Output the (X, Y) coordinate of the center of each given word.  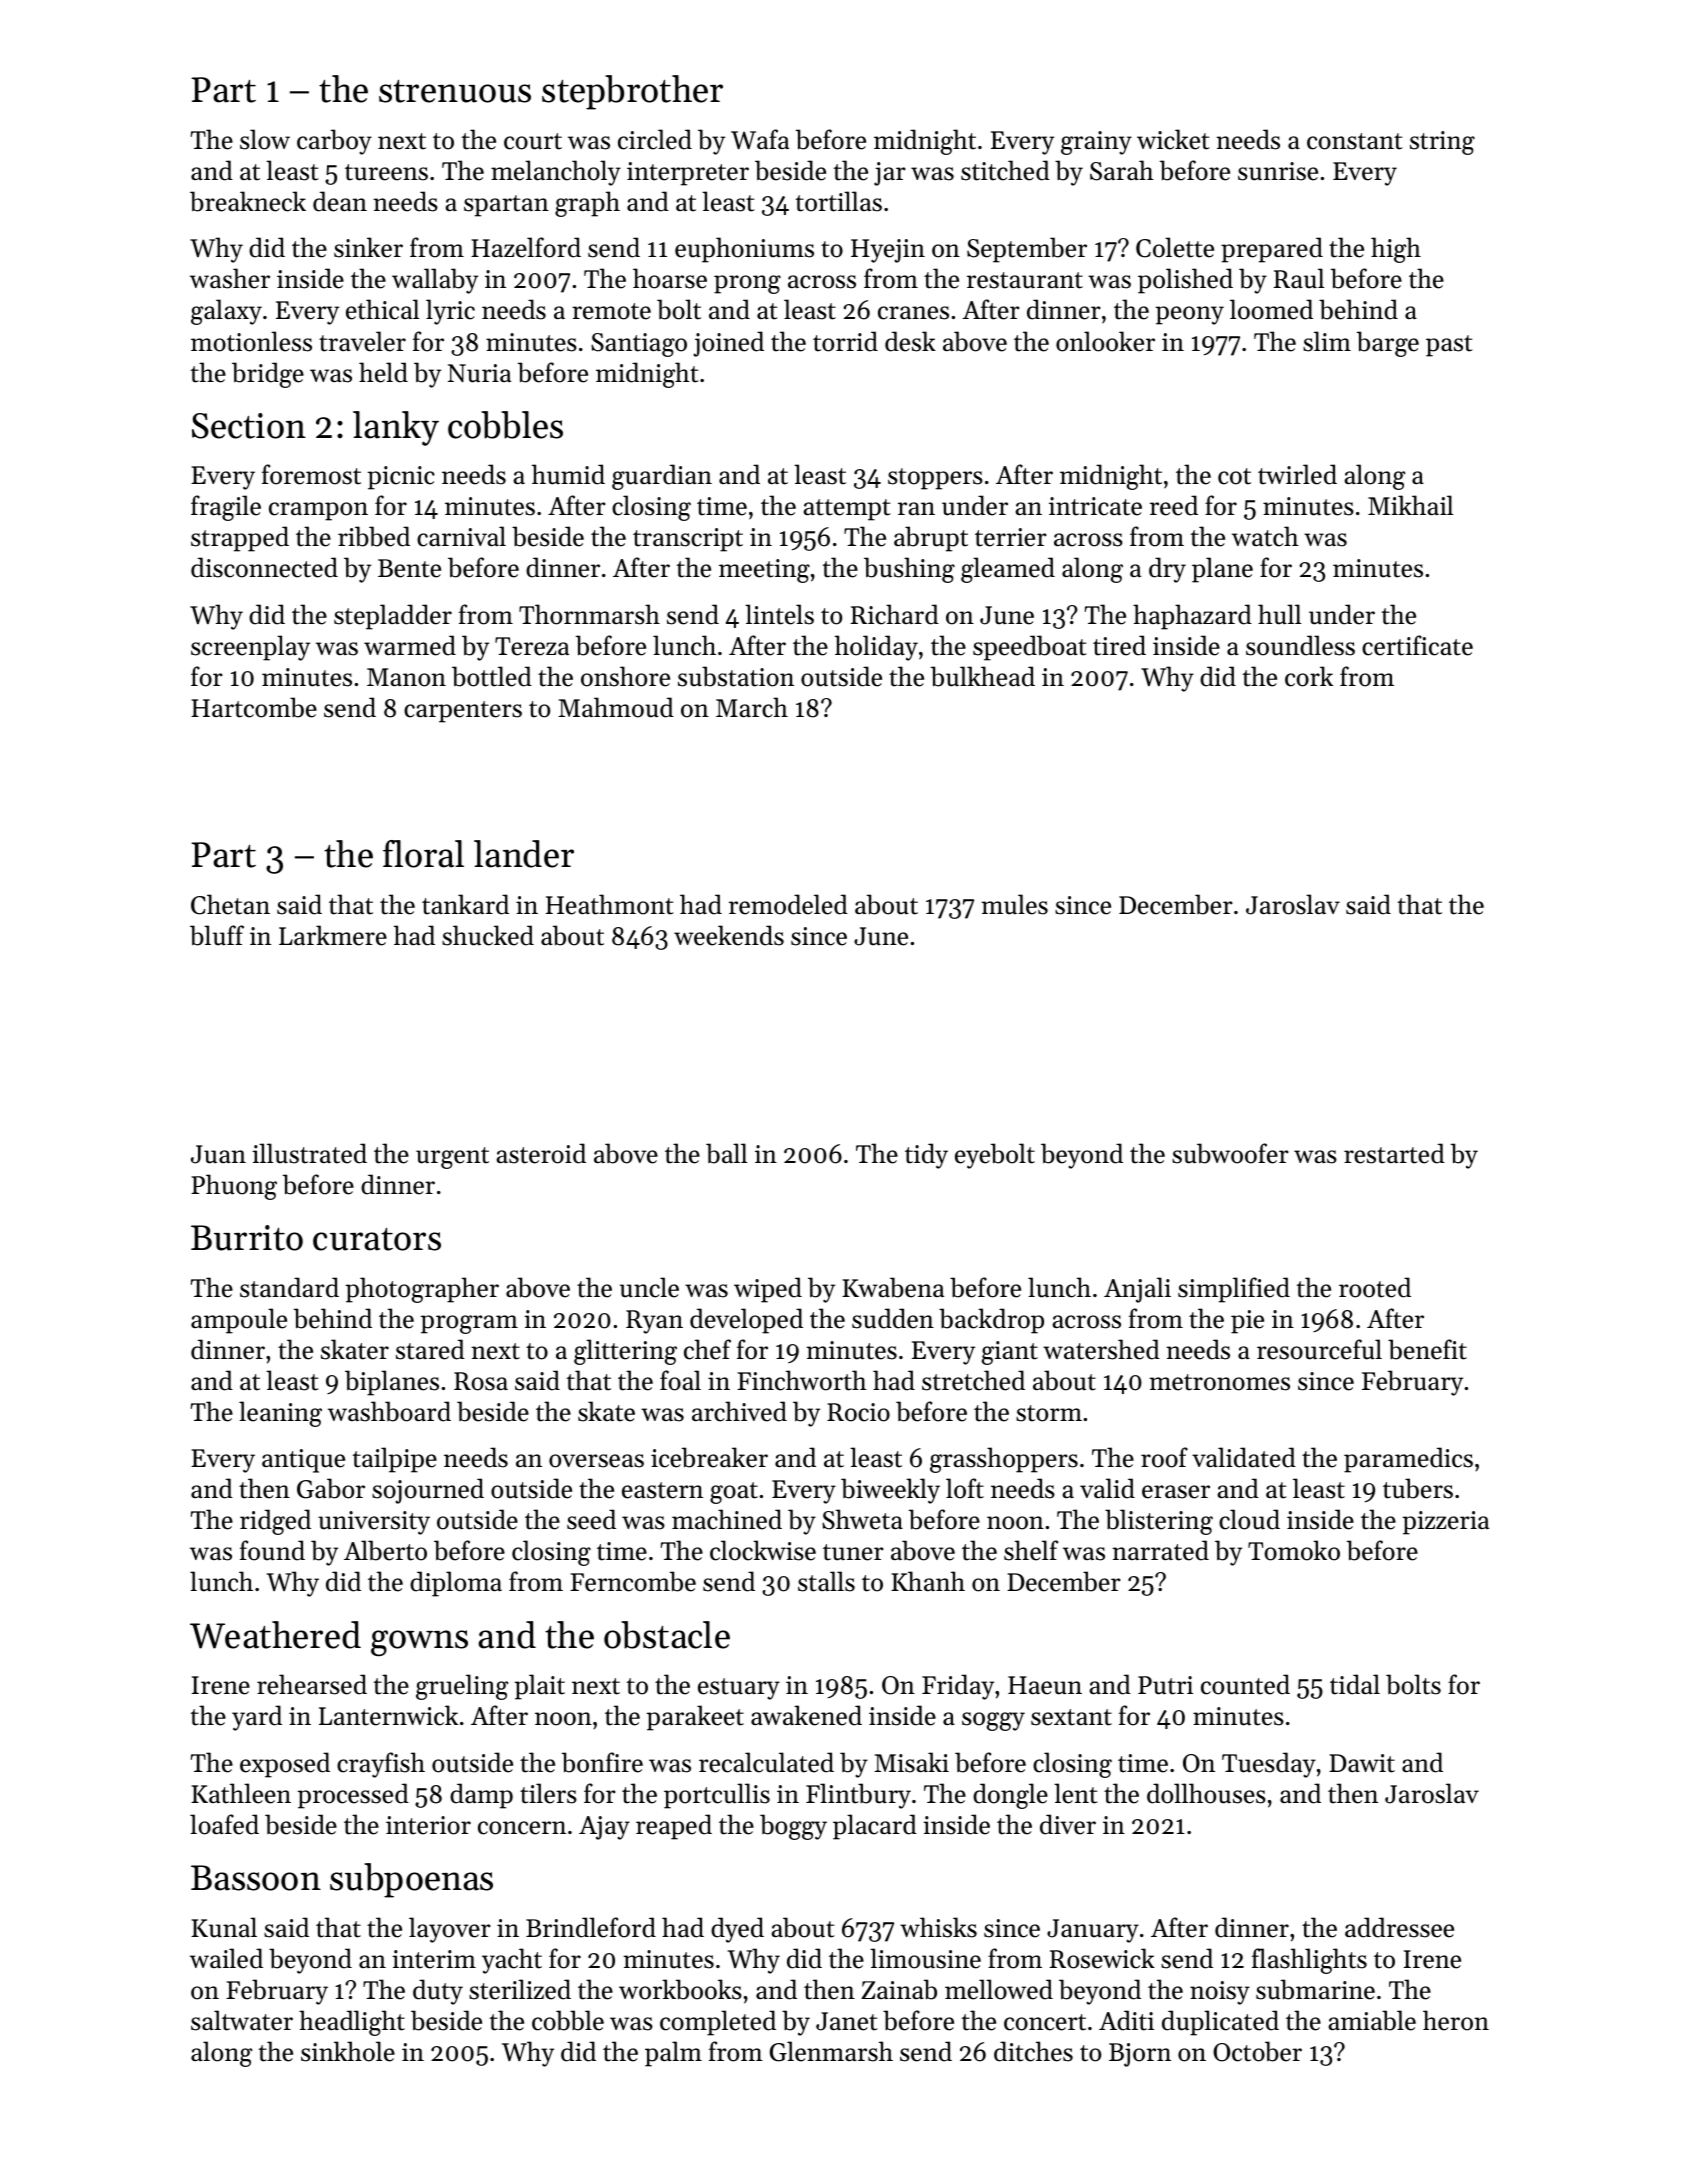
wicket (1173, 139)
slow (265, 139)
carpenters (463, 712)
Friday (958, 1687)
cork (1309, 676)
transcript (688, 540)
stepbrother (632, 92)
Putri (1165, 1685)
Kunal (224, 1927)
